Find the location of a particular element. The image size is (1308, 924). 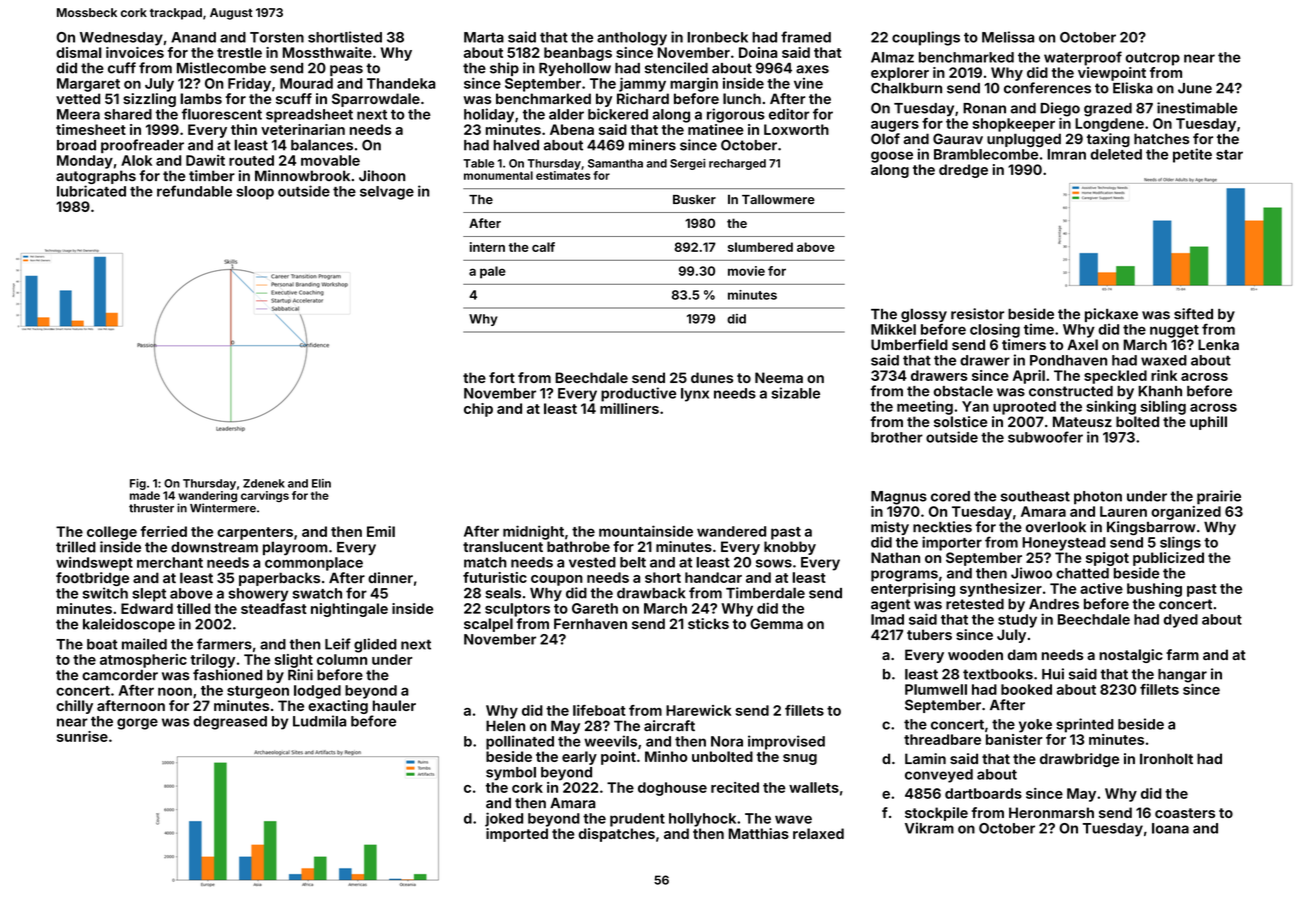

Magnus is located at coordinates (899, 498).
